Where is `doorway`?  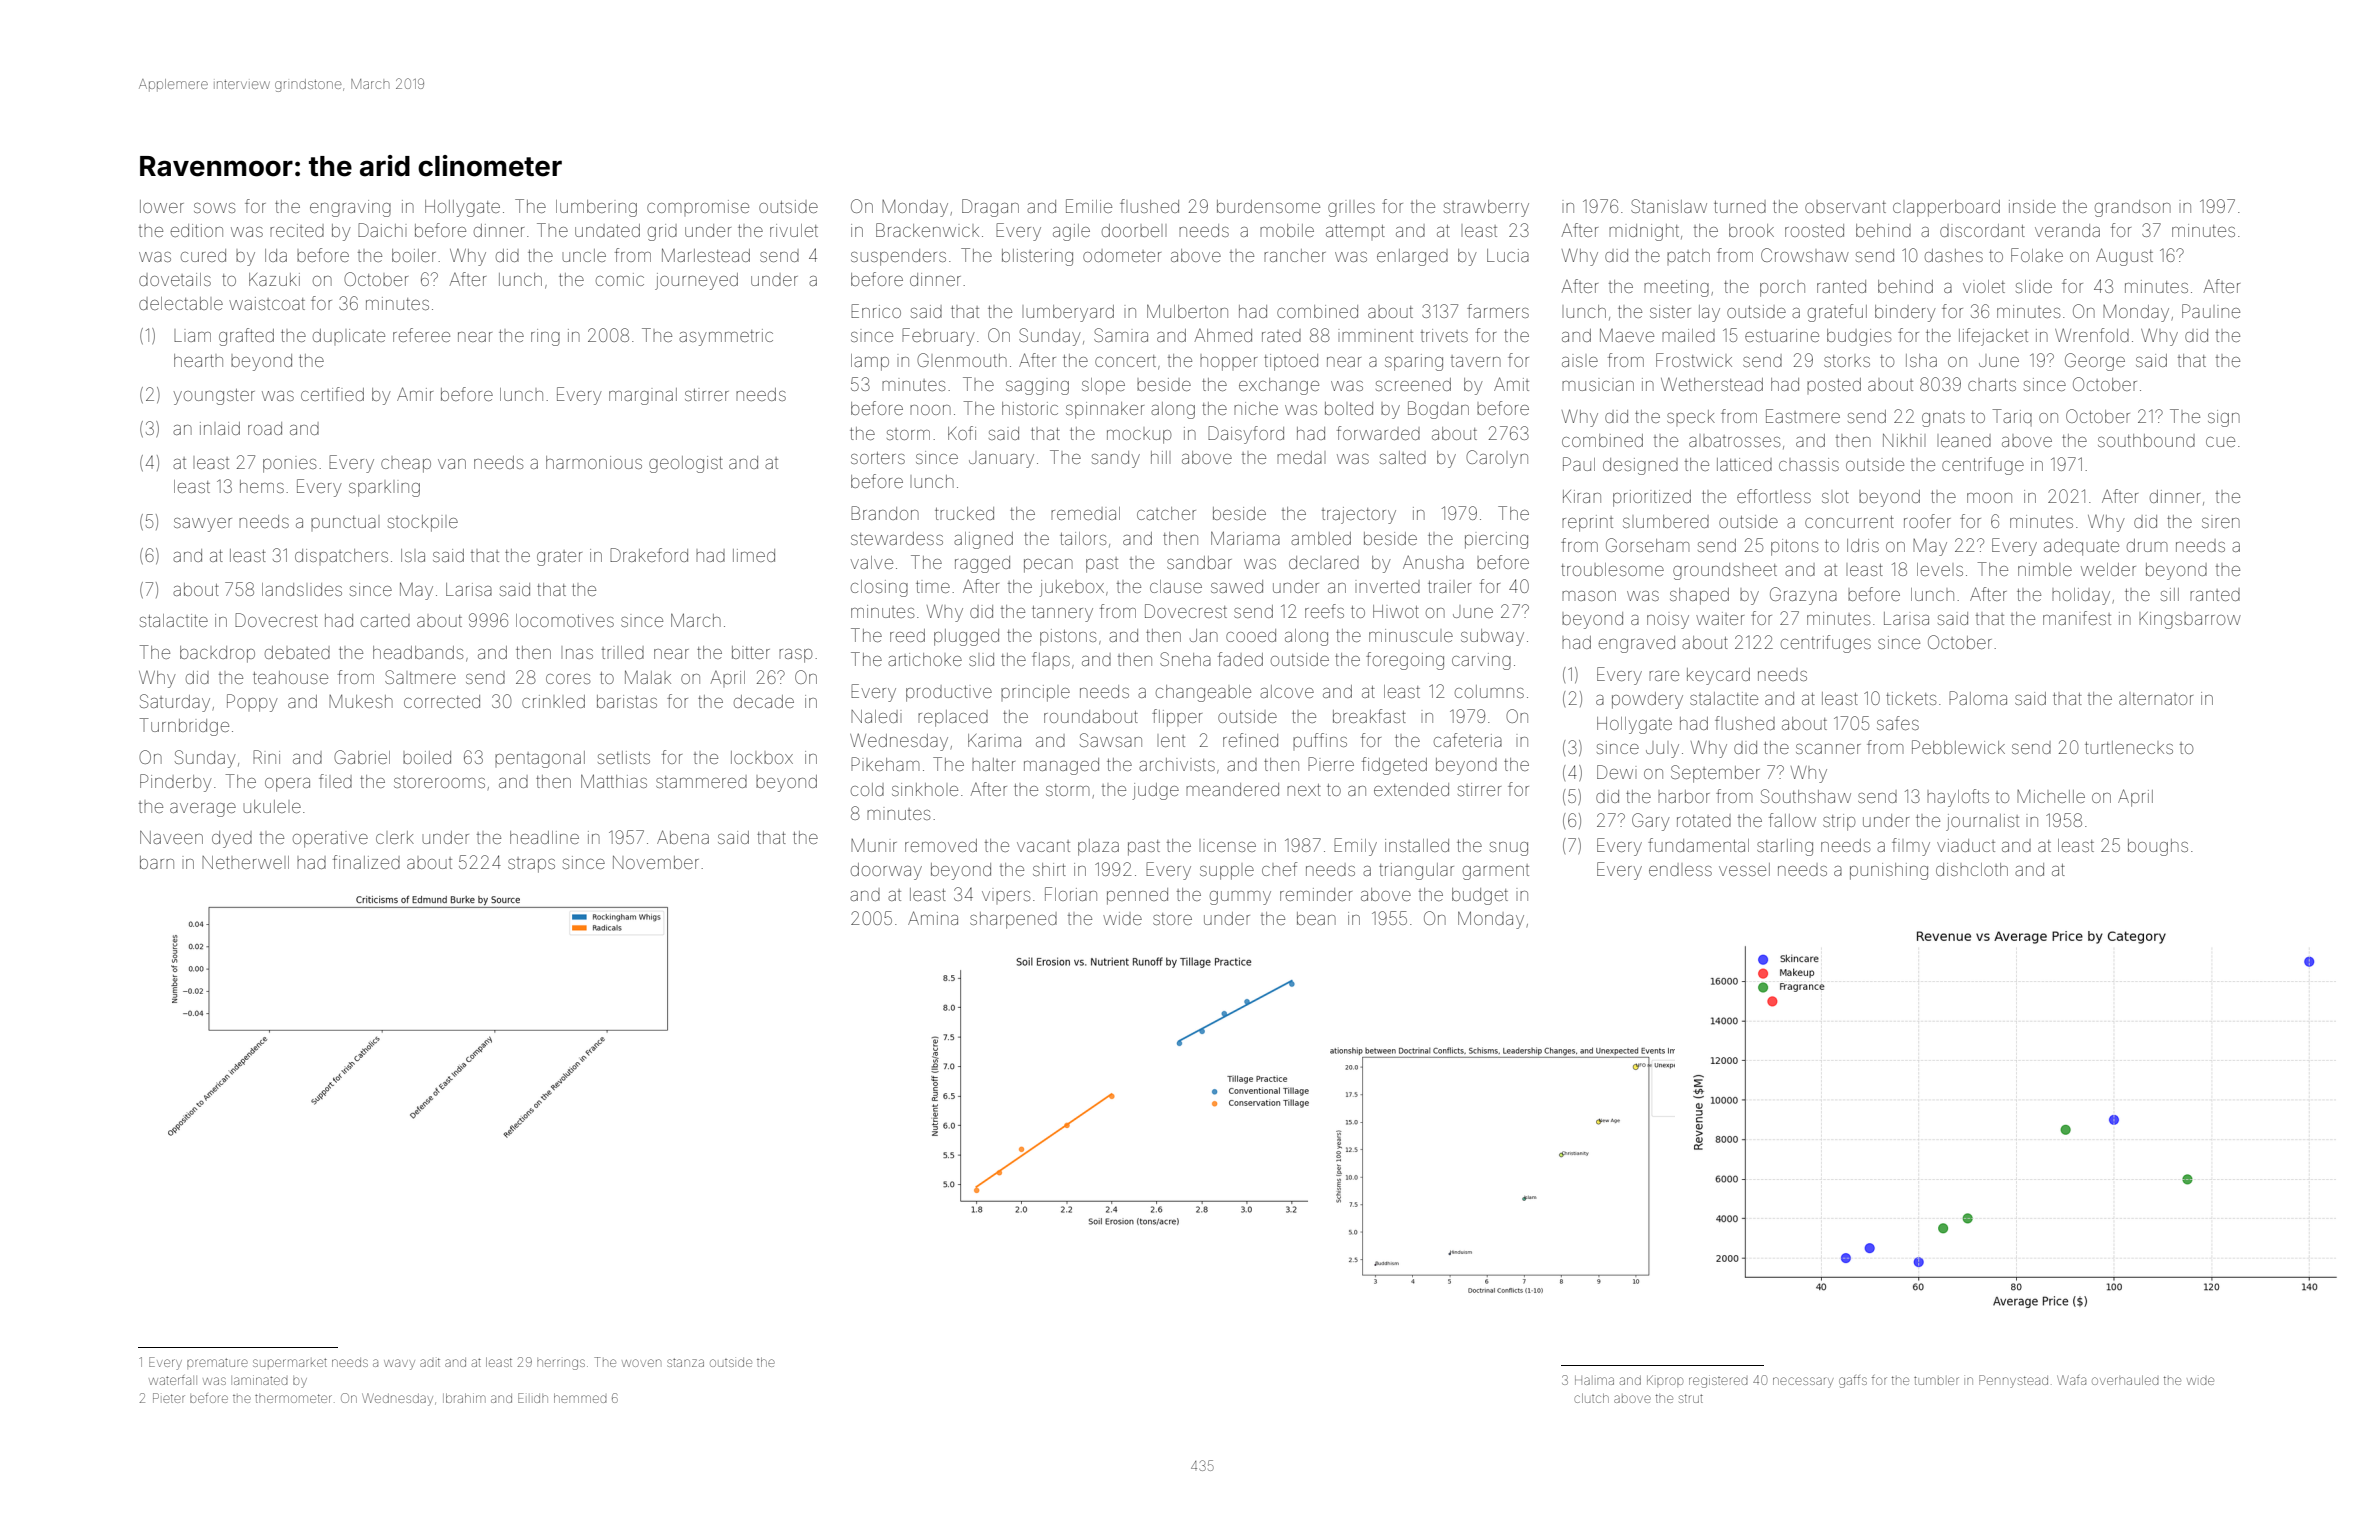
doorway is located at coordinates (886, 871).
